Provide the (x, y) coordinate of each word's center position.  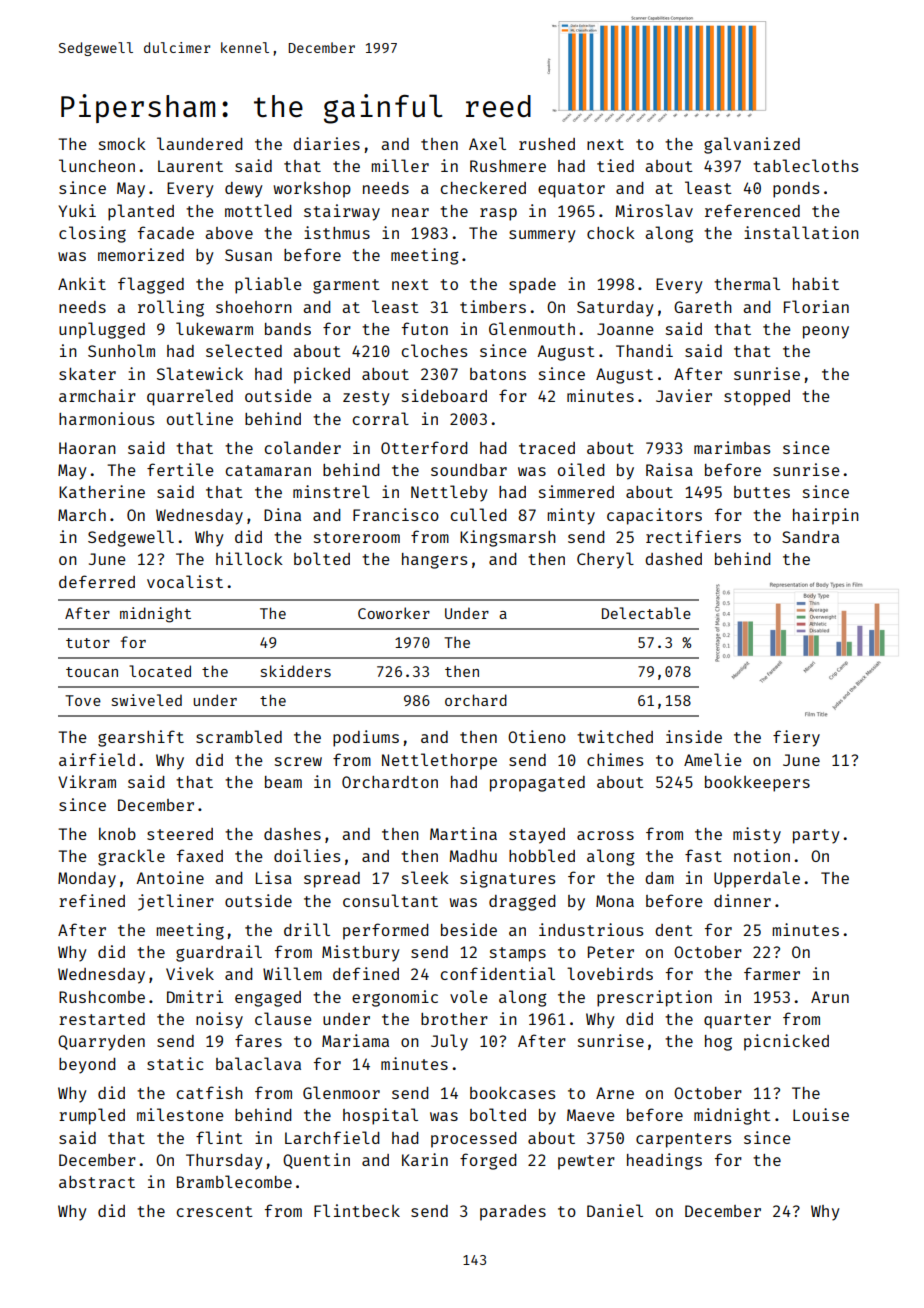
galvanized (752, 145)
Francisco (396, 514)
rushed (547, 144)
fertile (180, 469)
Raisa (669, 469)
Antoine (170, 877)
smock (122, 144)
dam (659, 878)
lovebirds (610, 973)
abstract (97, 1182)
